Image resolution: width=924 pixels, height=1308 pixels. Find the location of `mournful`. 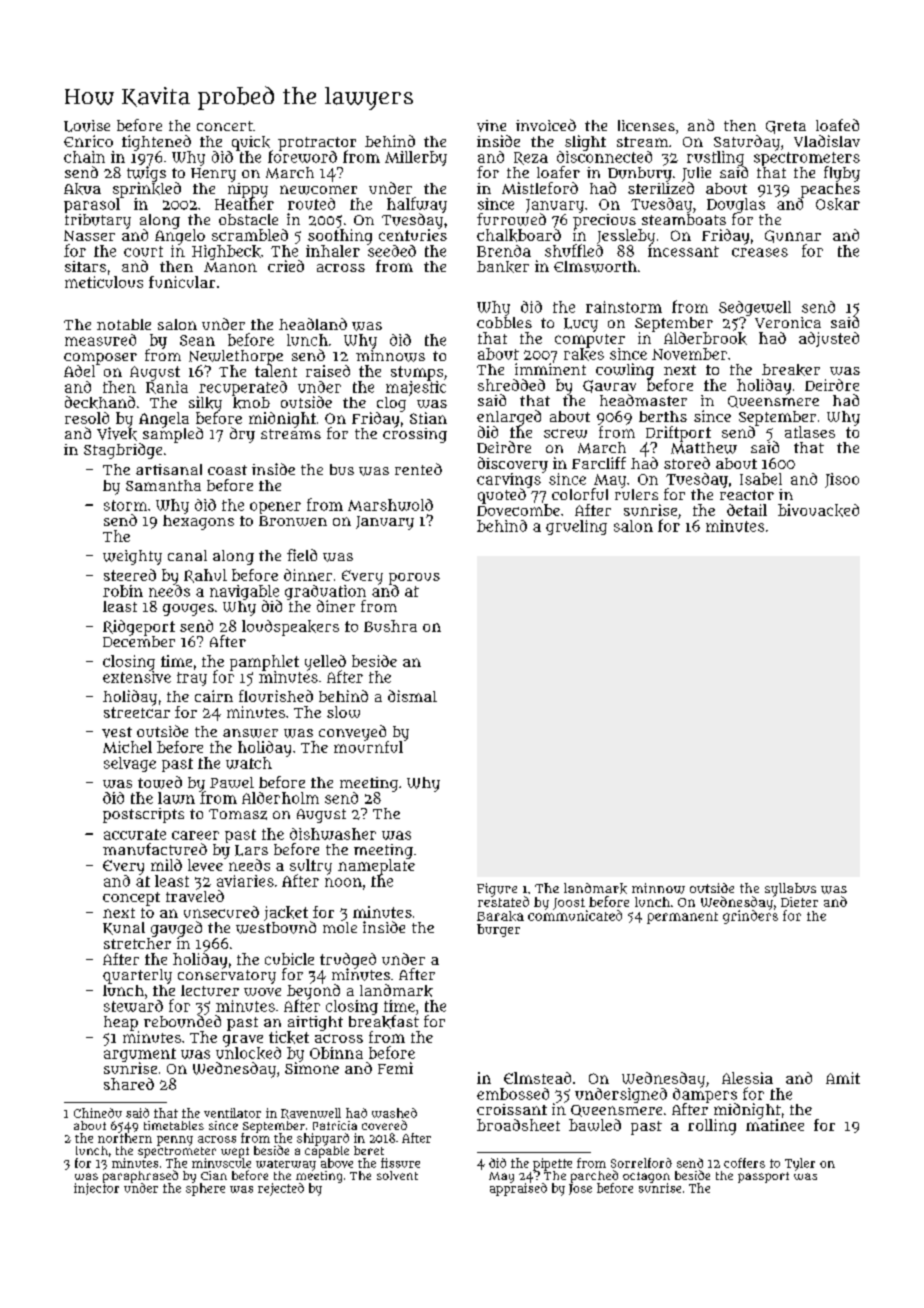

mournful is located at coordinates (368, 747).
